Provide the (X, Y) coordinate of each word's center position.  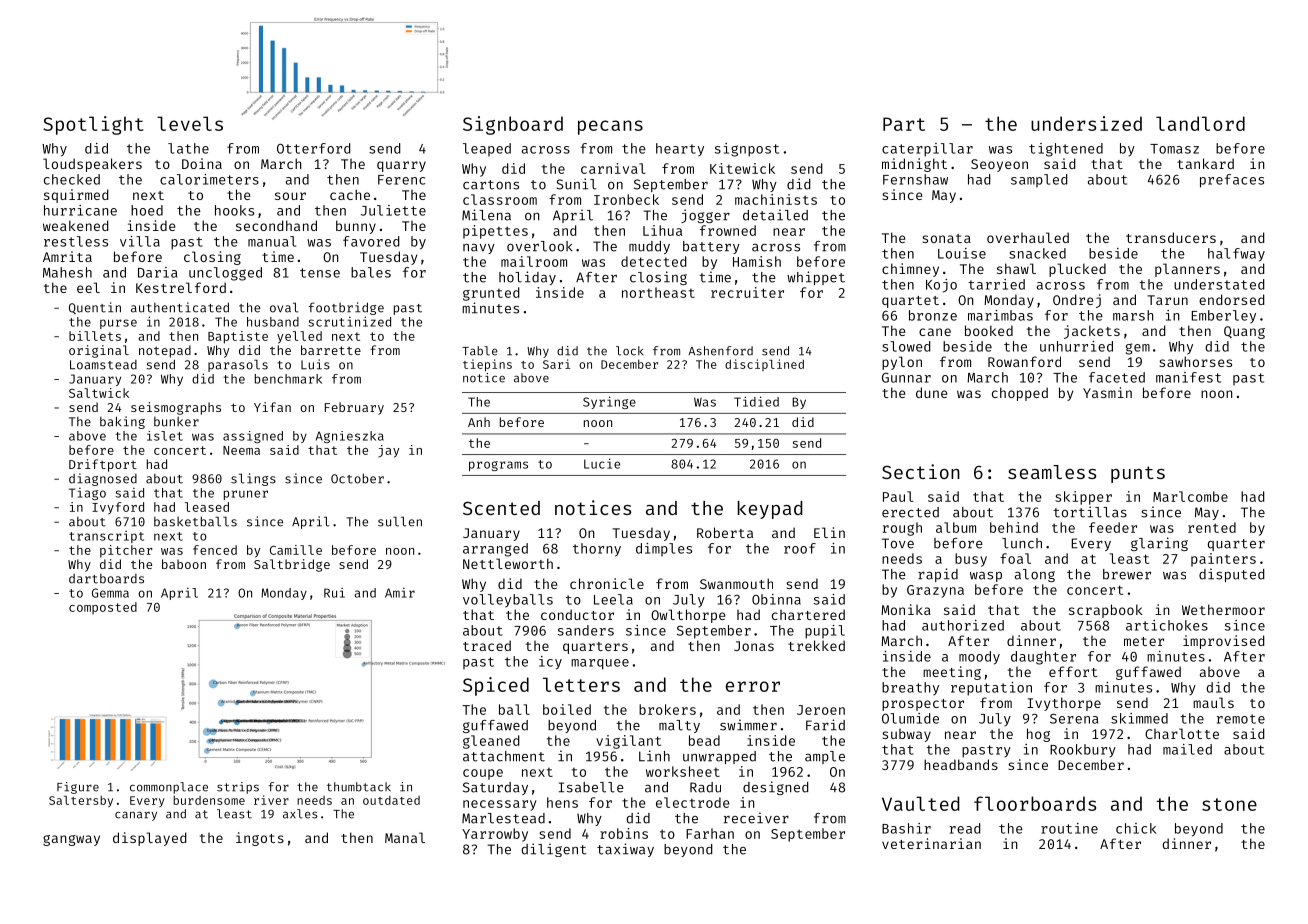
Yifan (272, 407)
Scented (501, 508)
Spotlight (93, 125)
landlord (1200, 123)
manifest (1188, 377)
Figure (78, 788)
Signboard (513, 125)
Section (921, 471)
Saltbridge (292, 565)
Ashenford (720, 351)
